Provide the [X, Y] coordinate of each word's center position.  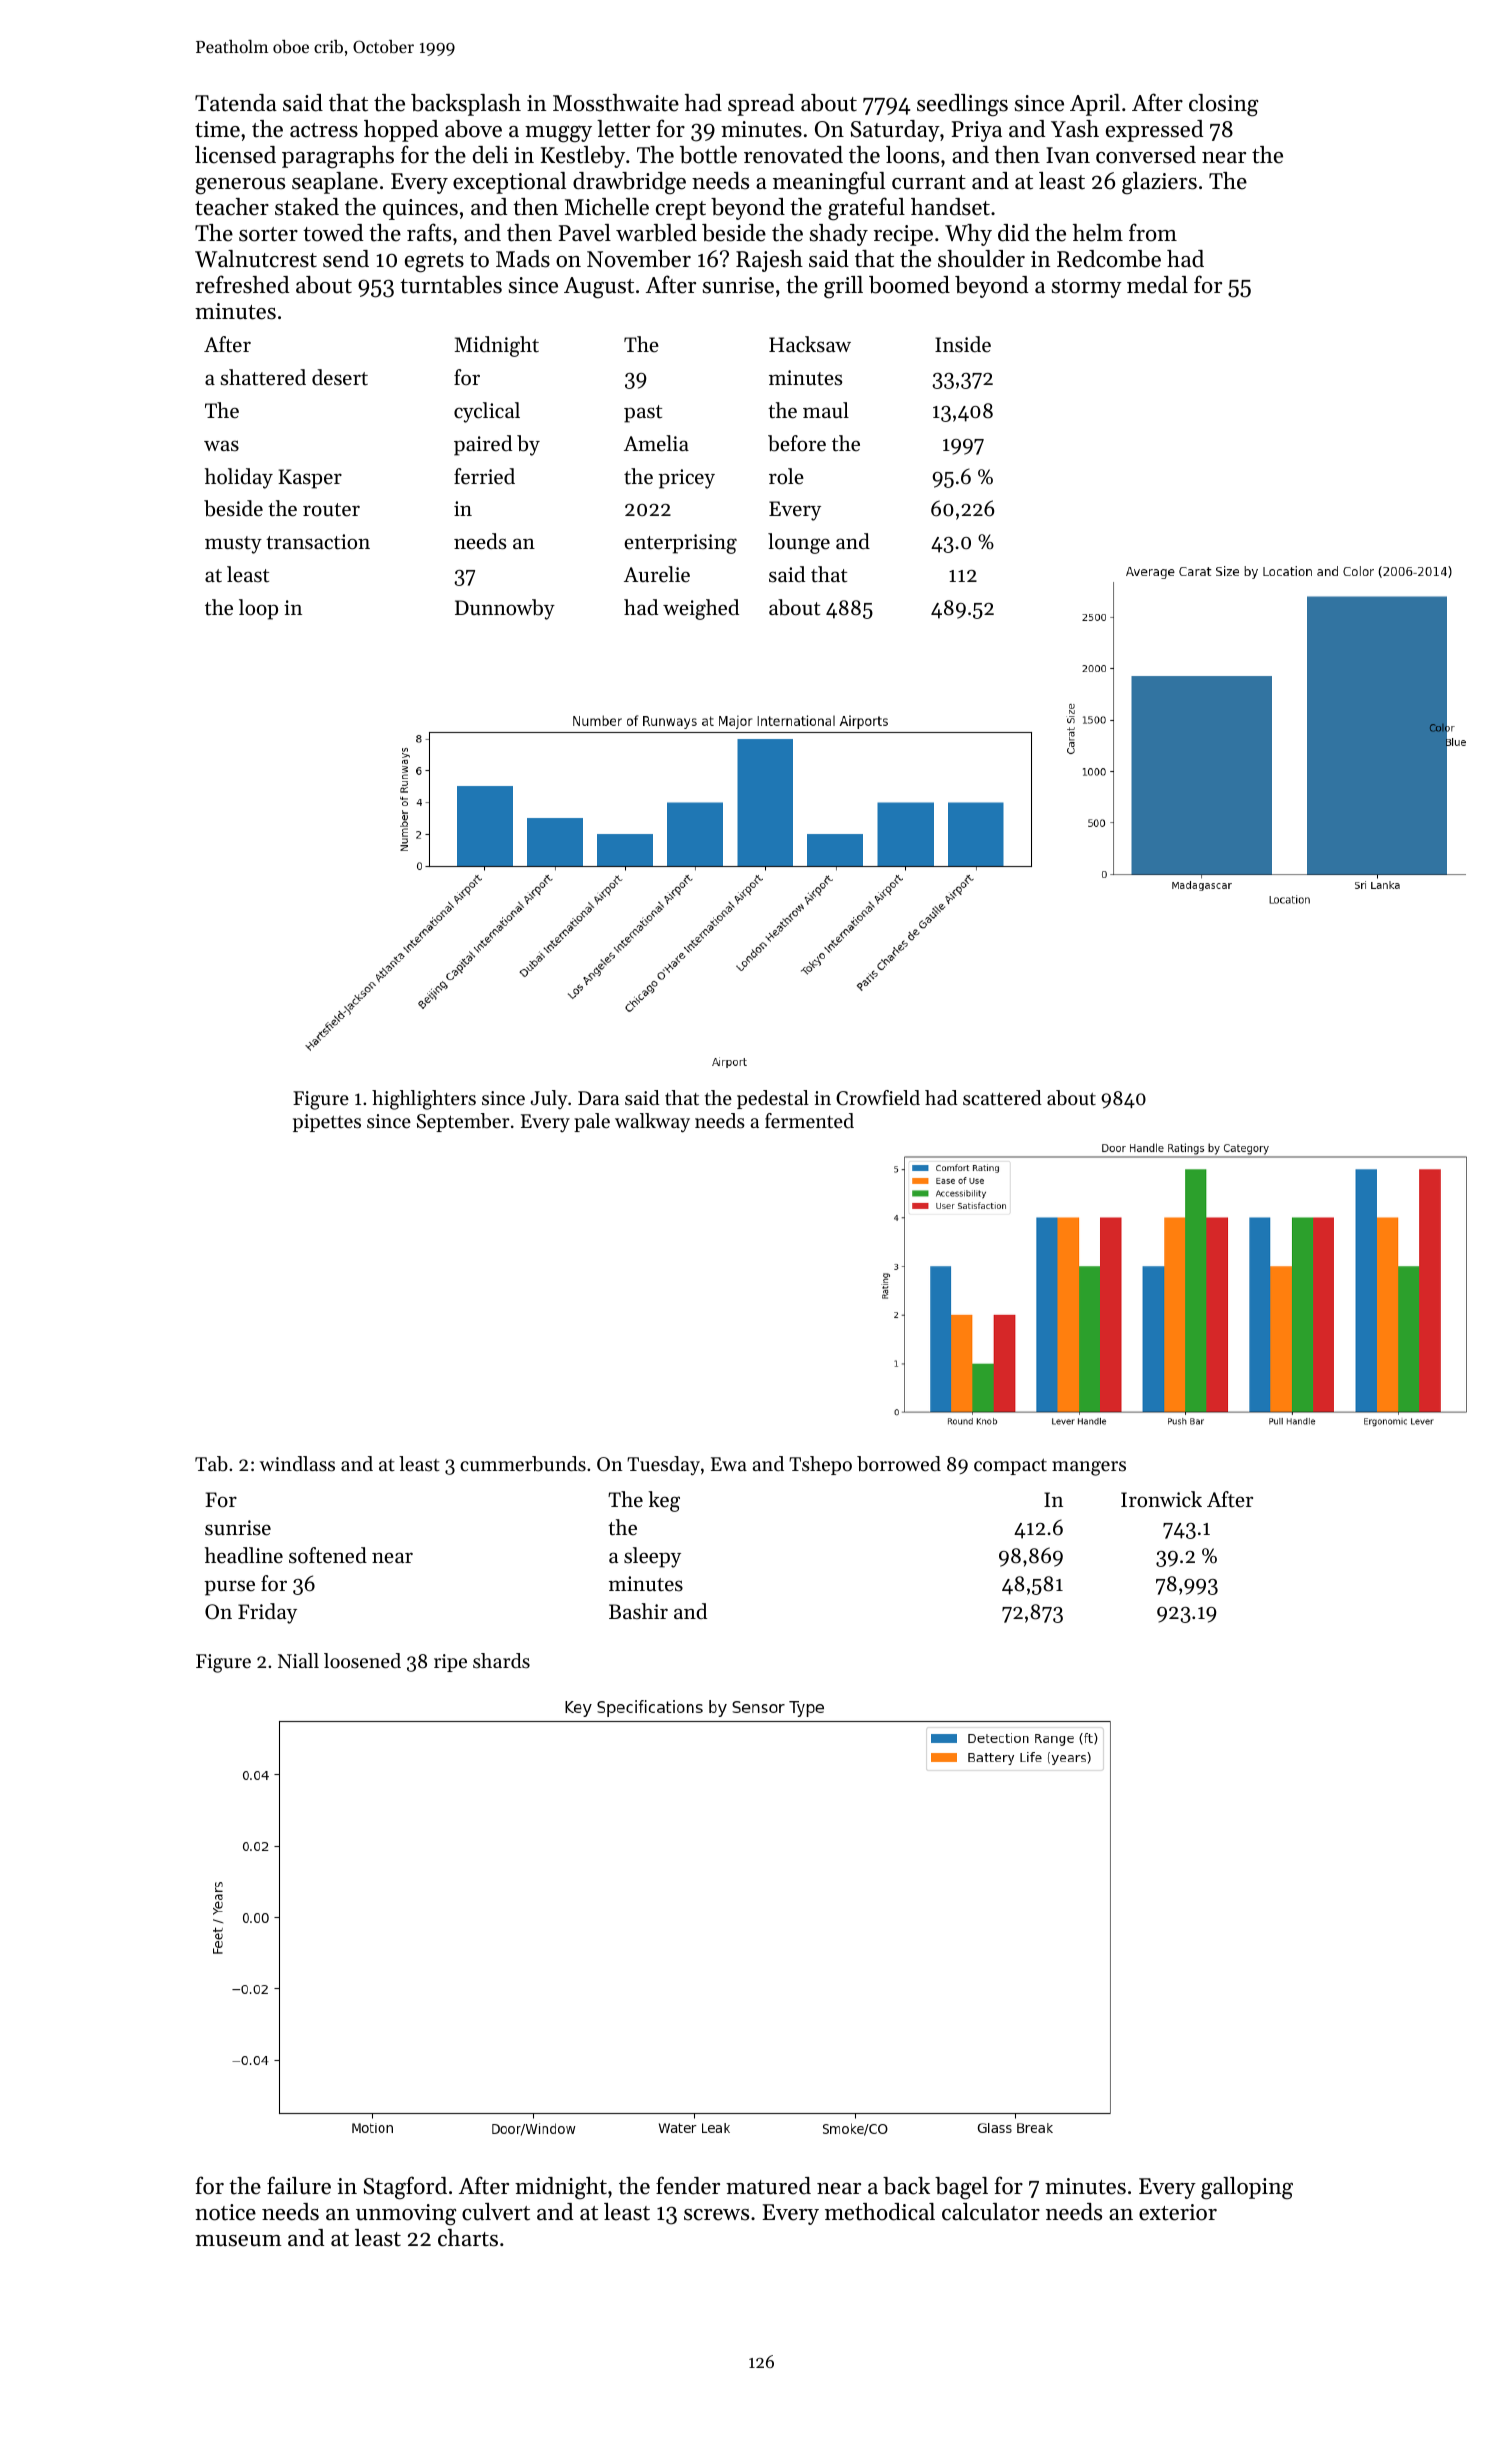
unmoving [406, 2215]
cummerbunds [523, 1464]
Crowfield [878, 1098]
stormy [1087, 288]
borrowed [899, 1464]
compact [1010, 1467]
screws [716, 2215]
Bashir [638, 1611]
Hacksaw [810, 344]
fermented [809, 1121]
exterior [1178, 2212]
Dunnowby [505, 609]
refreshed [242, 284]
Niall [298, 1660]
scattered [1002, 1098]
